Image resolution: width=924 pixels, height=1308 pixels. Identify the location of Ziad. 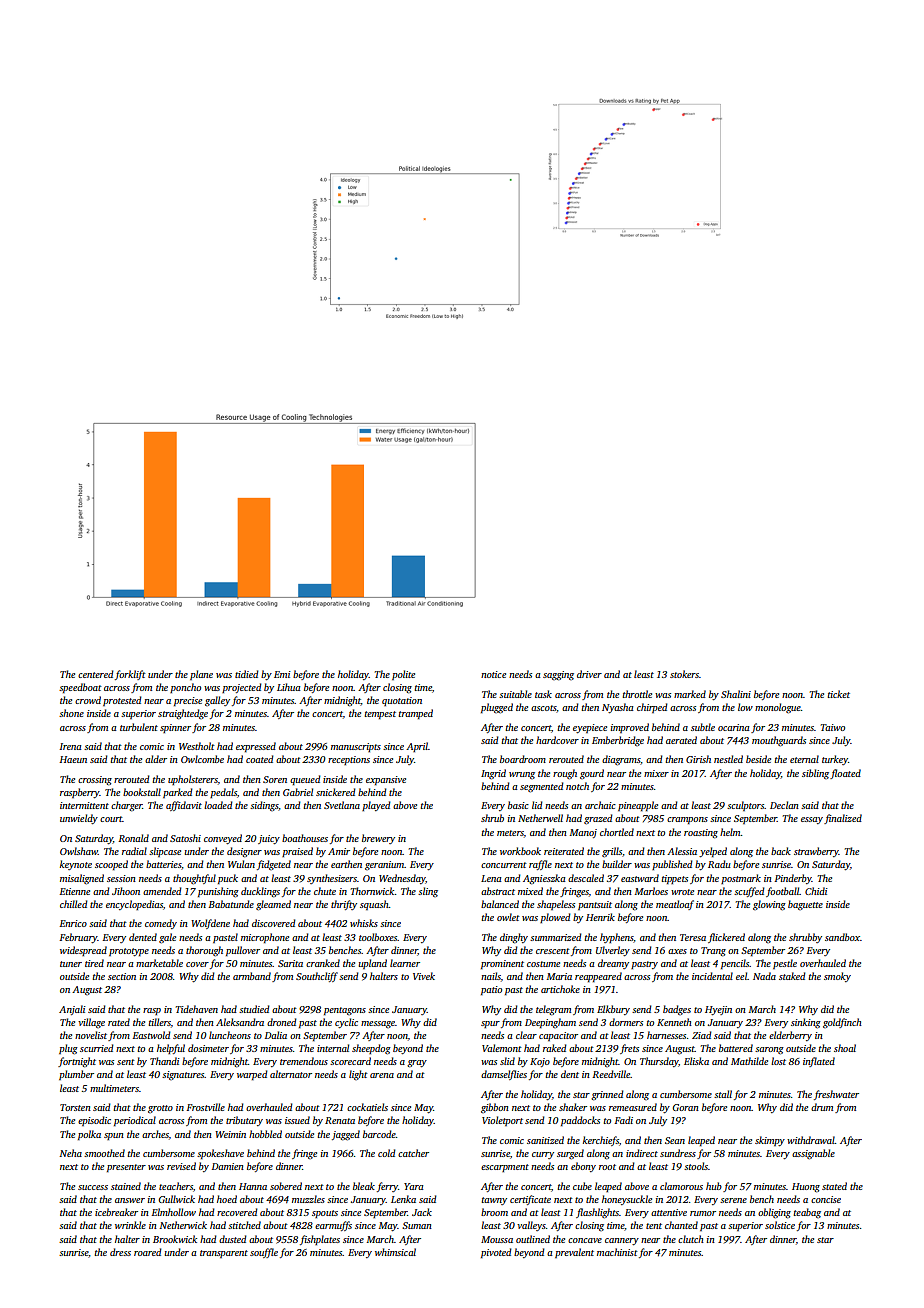
(701, 1035).
